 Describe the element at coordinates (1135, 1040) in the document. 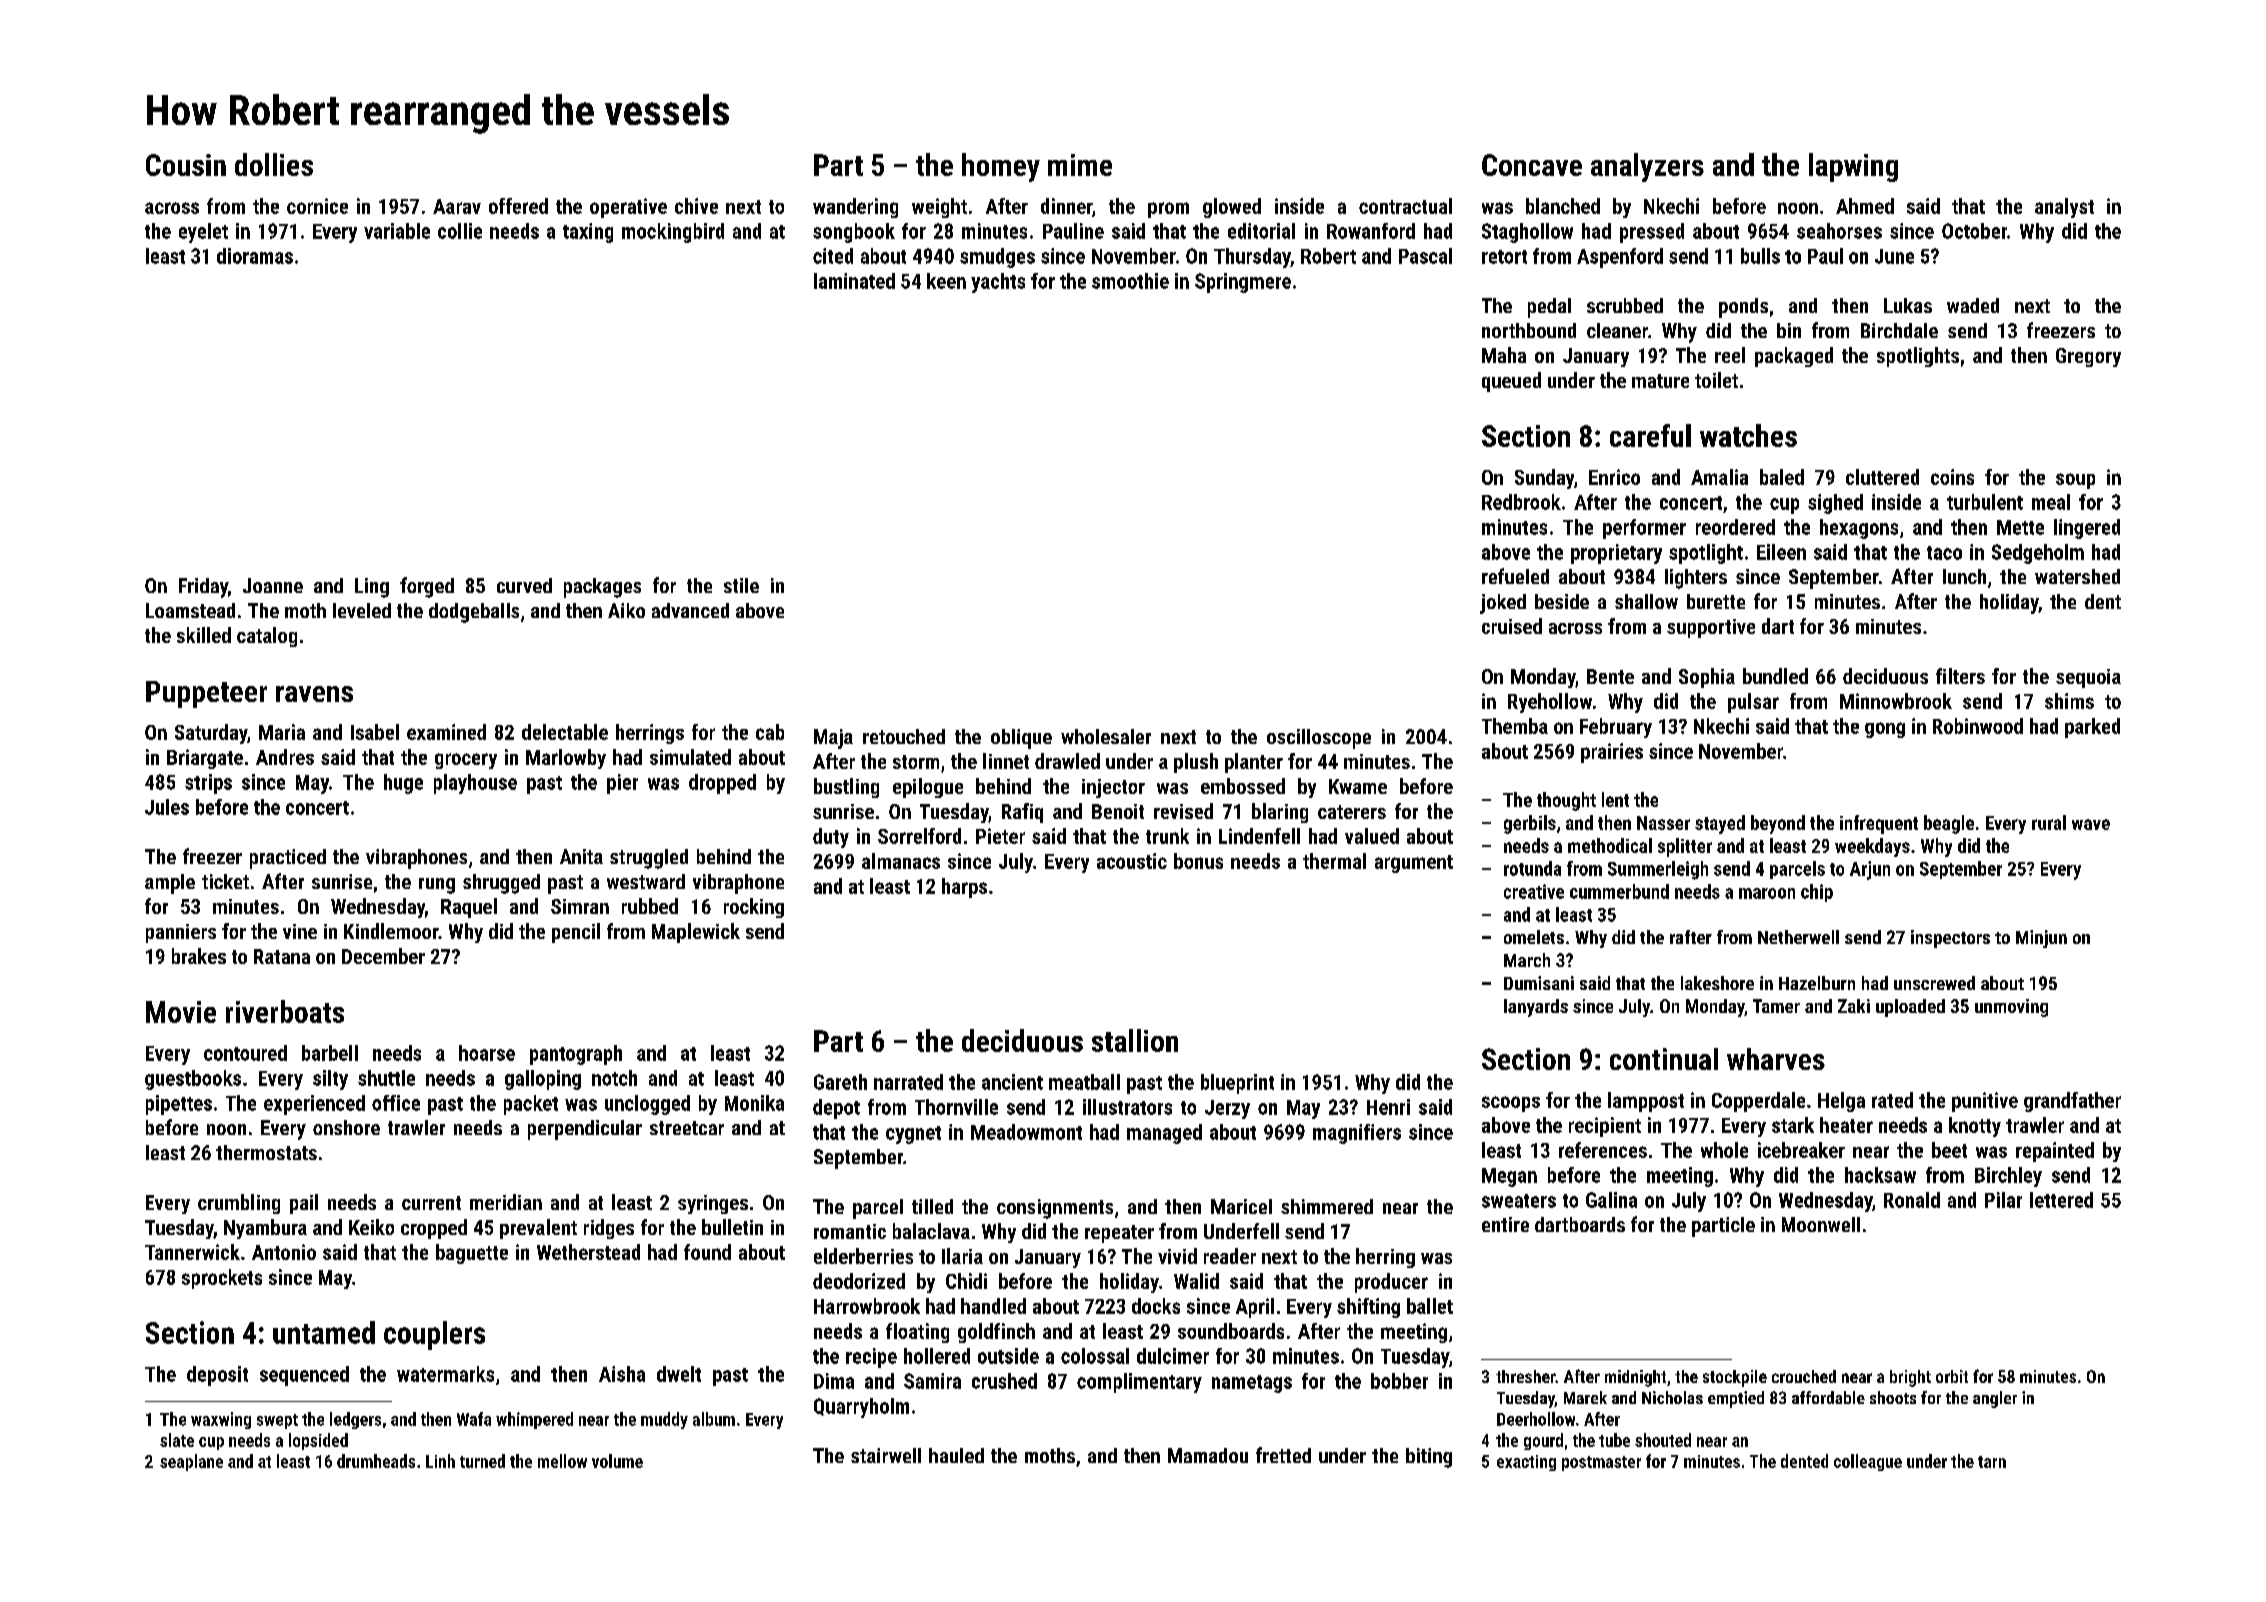

I see `stallion` at that location.
